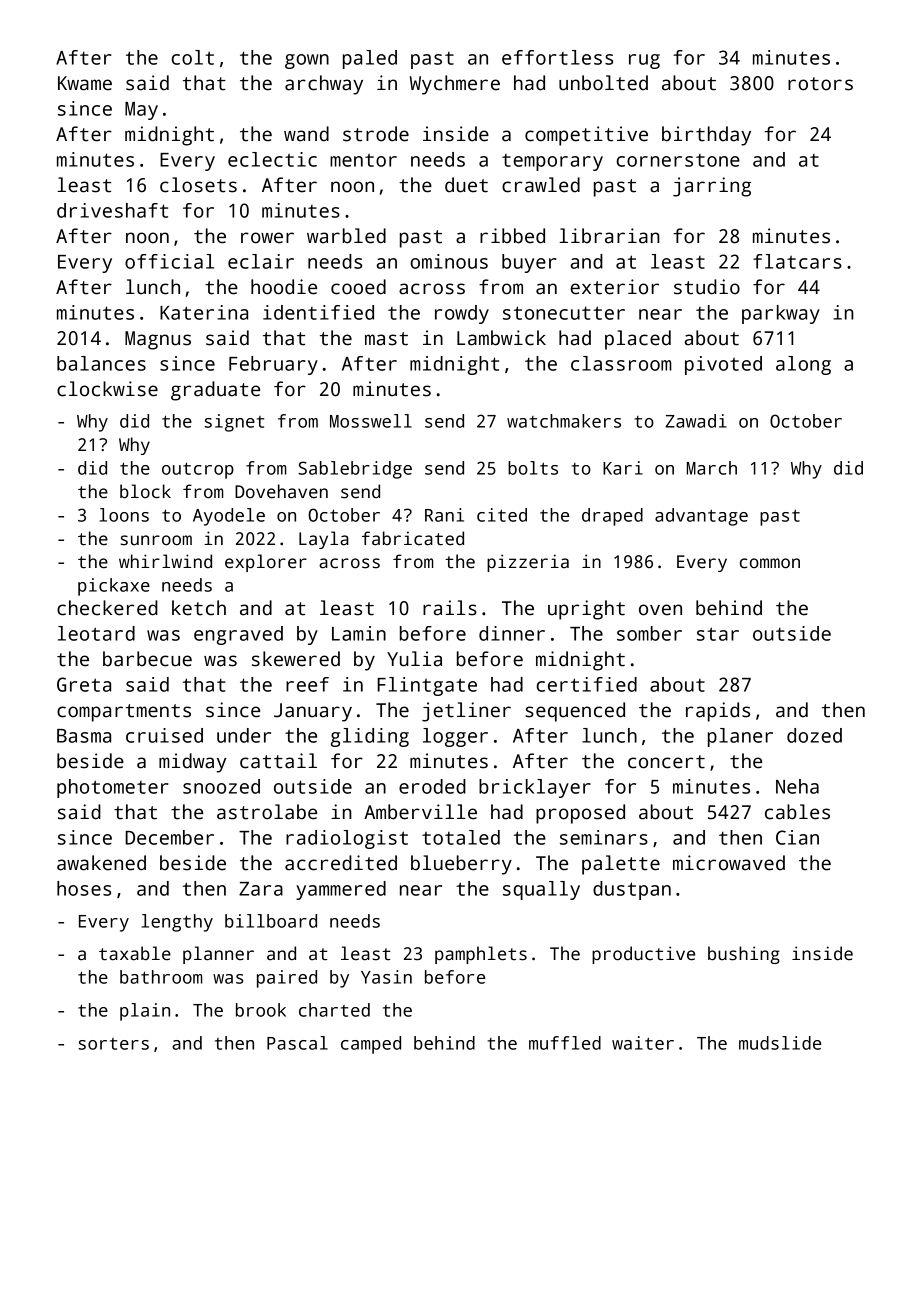 Image resolution: width=924 pixels, height=1308 pixels. I want to click on sorters, so click(113, 1044).
